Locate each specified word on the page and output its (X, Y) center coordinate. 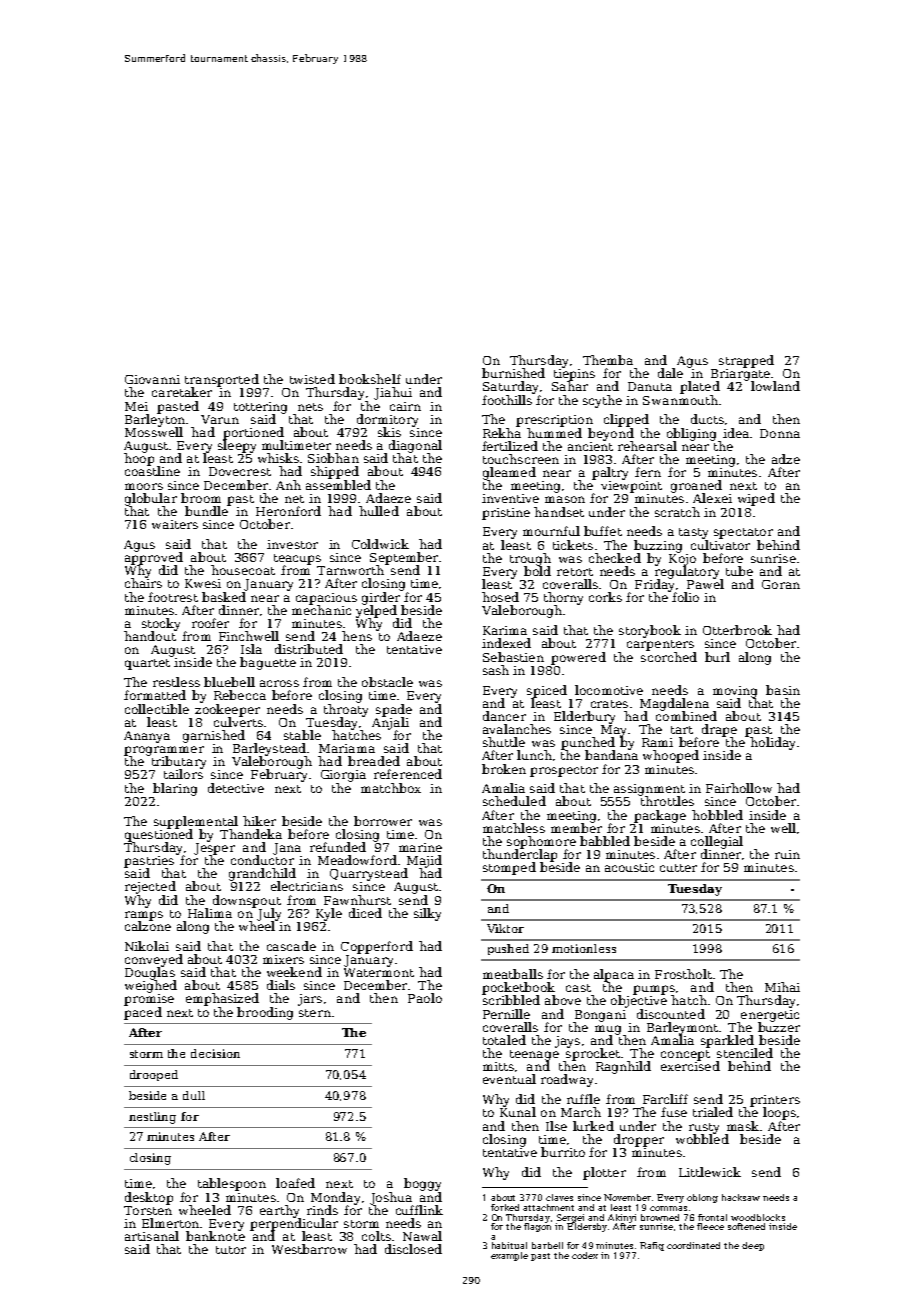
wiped (756, 499)
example (509, 1256)
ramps (144, 916)
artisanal (152, 1236)
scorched (669, 657)
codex (585, 1255)
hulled (379, 511)
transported (222, 380)
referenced (408, 774)
